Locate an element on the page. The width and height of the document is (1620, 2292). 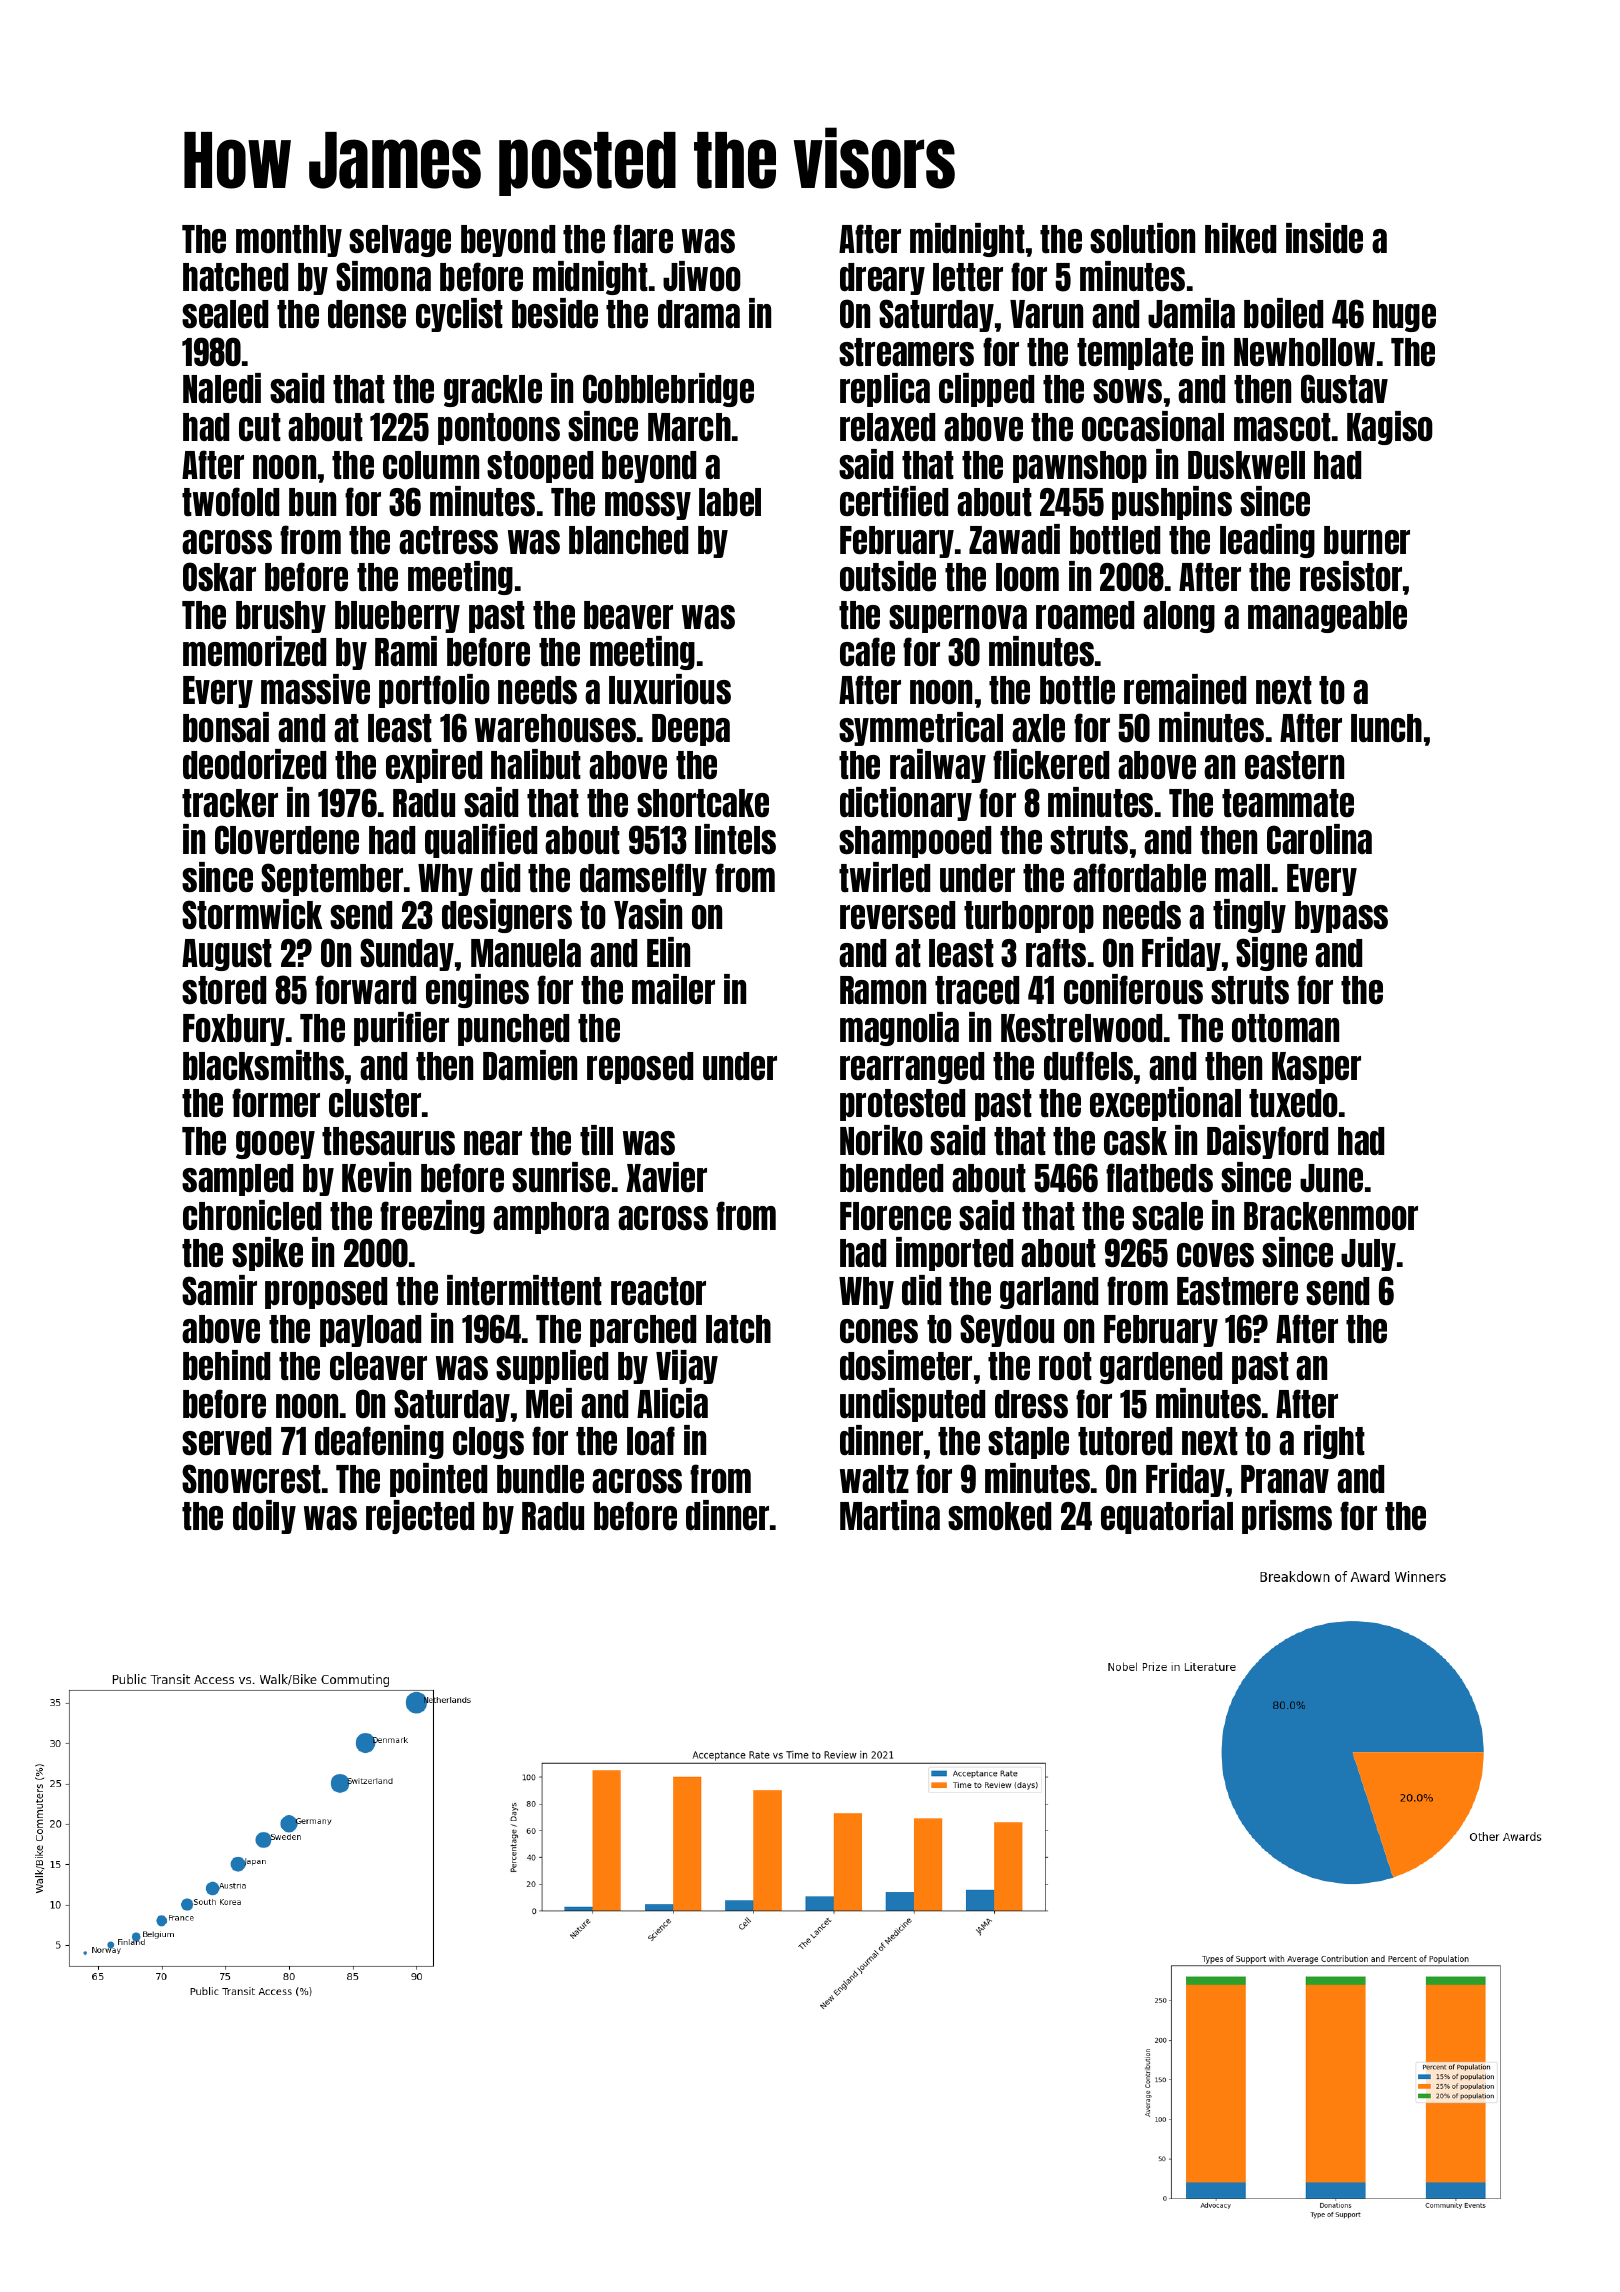
Naledi is located at coordinates (222, 388).
